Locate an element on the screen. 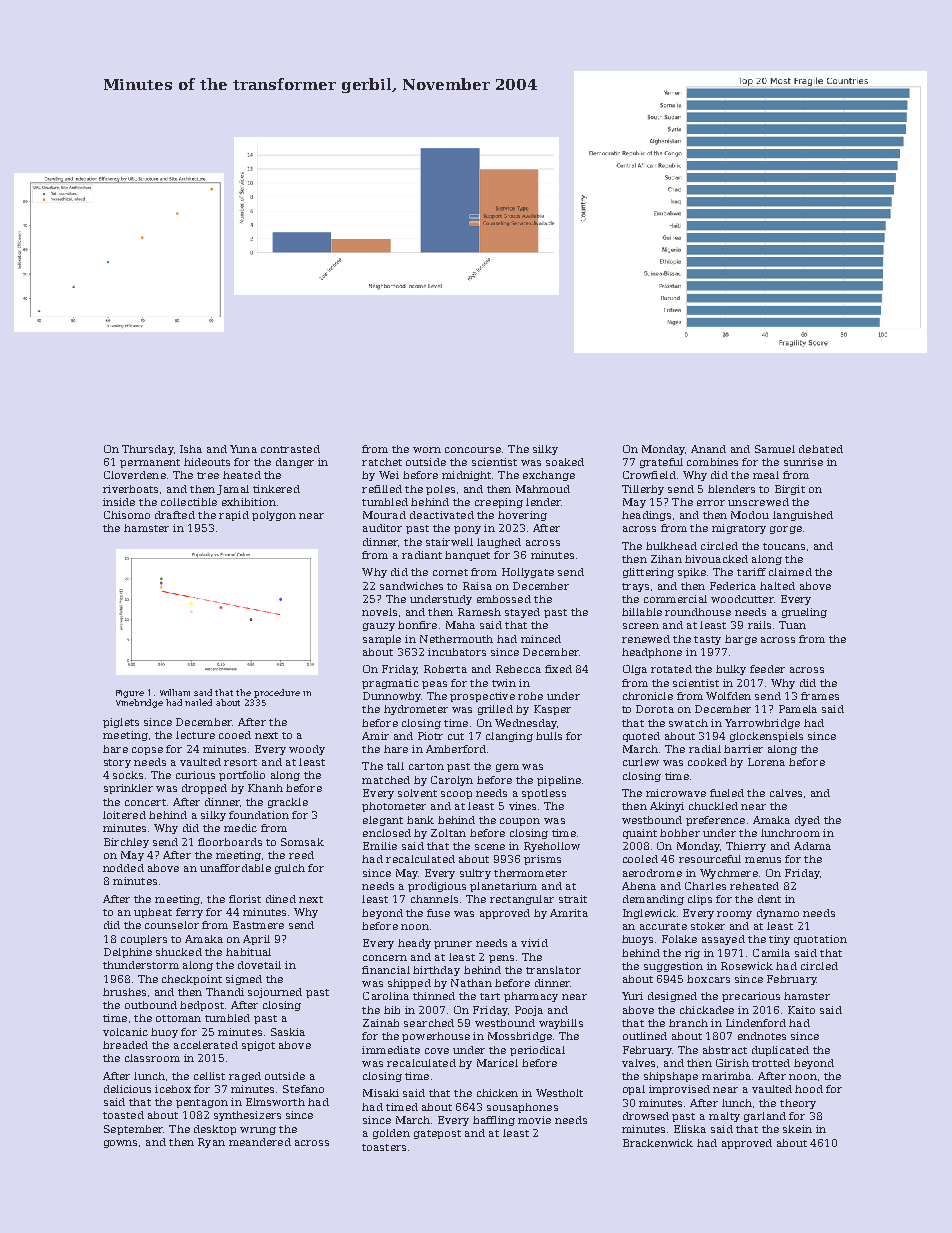 The width and height of the screenshot is (952, 1233). meandered is located at coordinates (260, 1142).
